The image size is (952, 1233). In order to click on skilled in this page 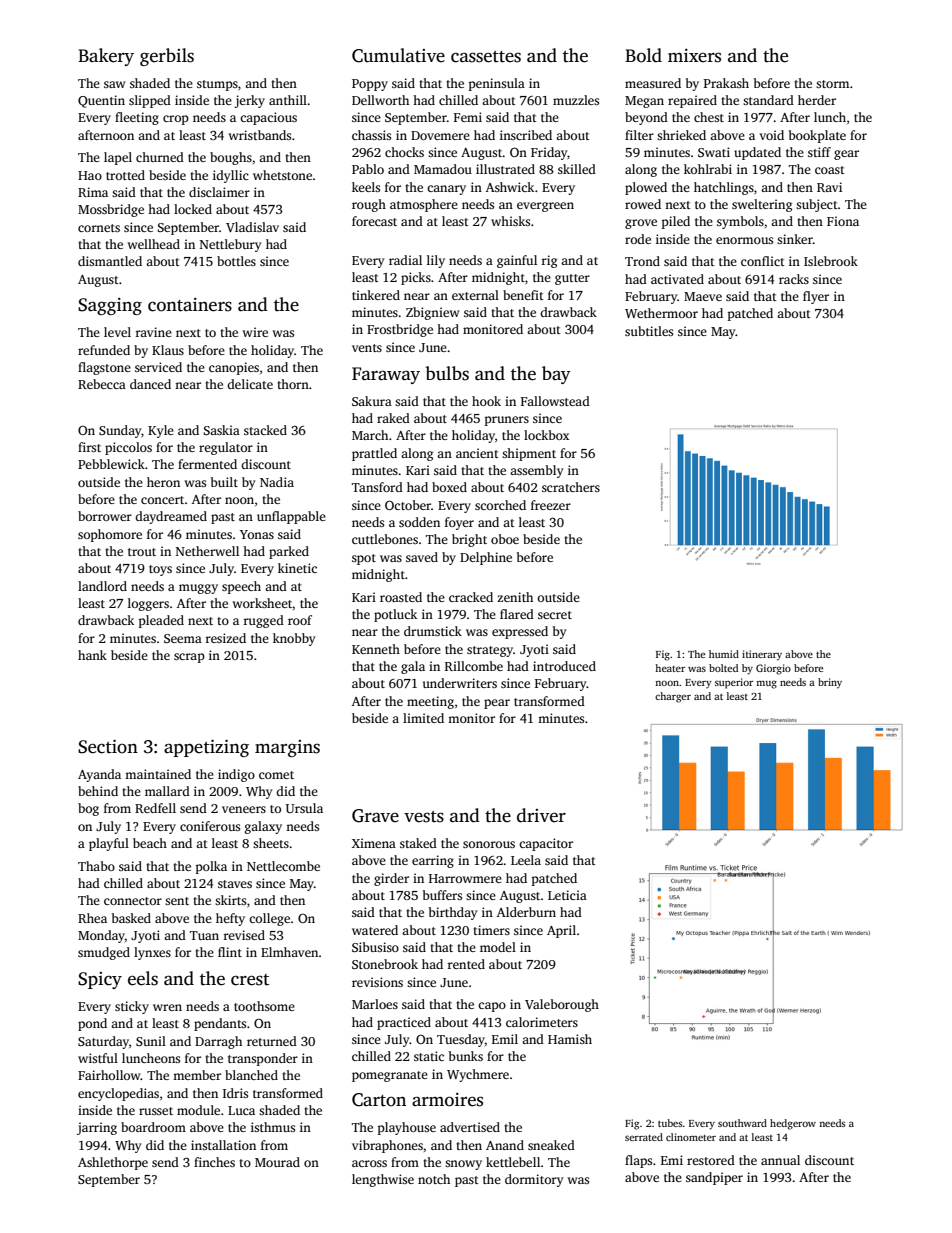, I will do `click(577, 169)`.
